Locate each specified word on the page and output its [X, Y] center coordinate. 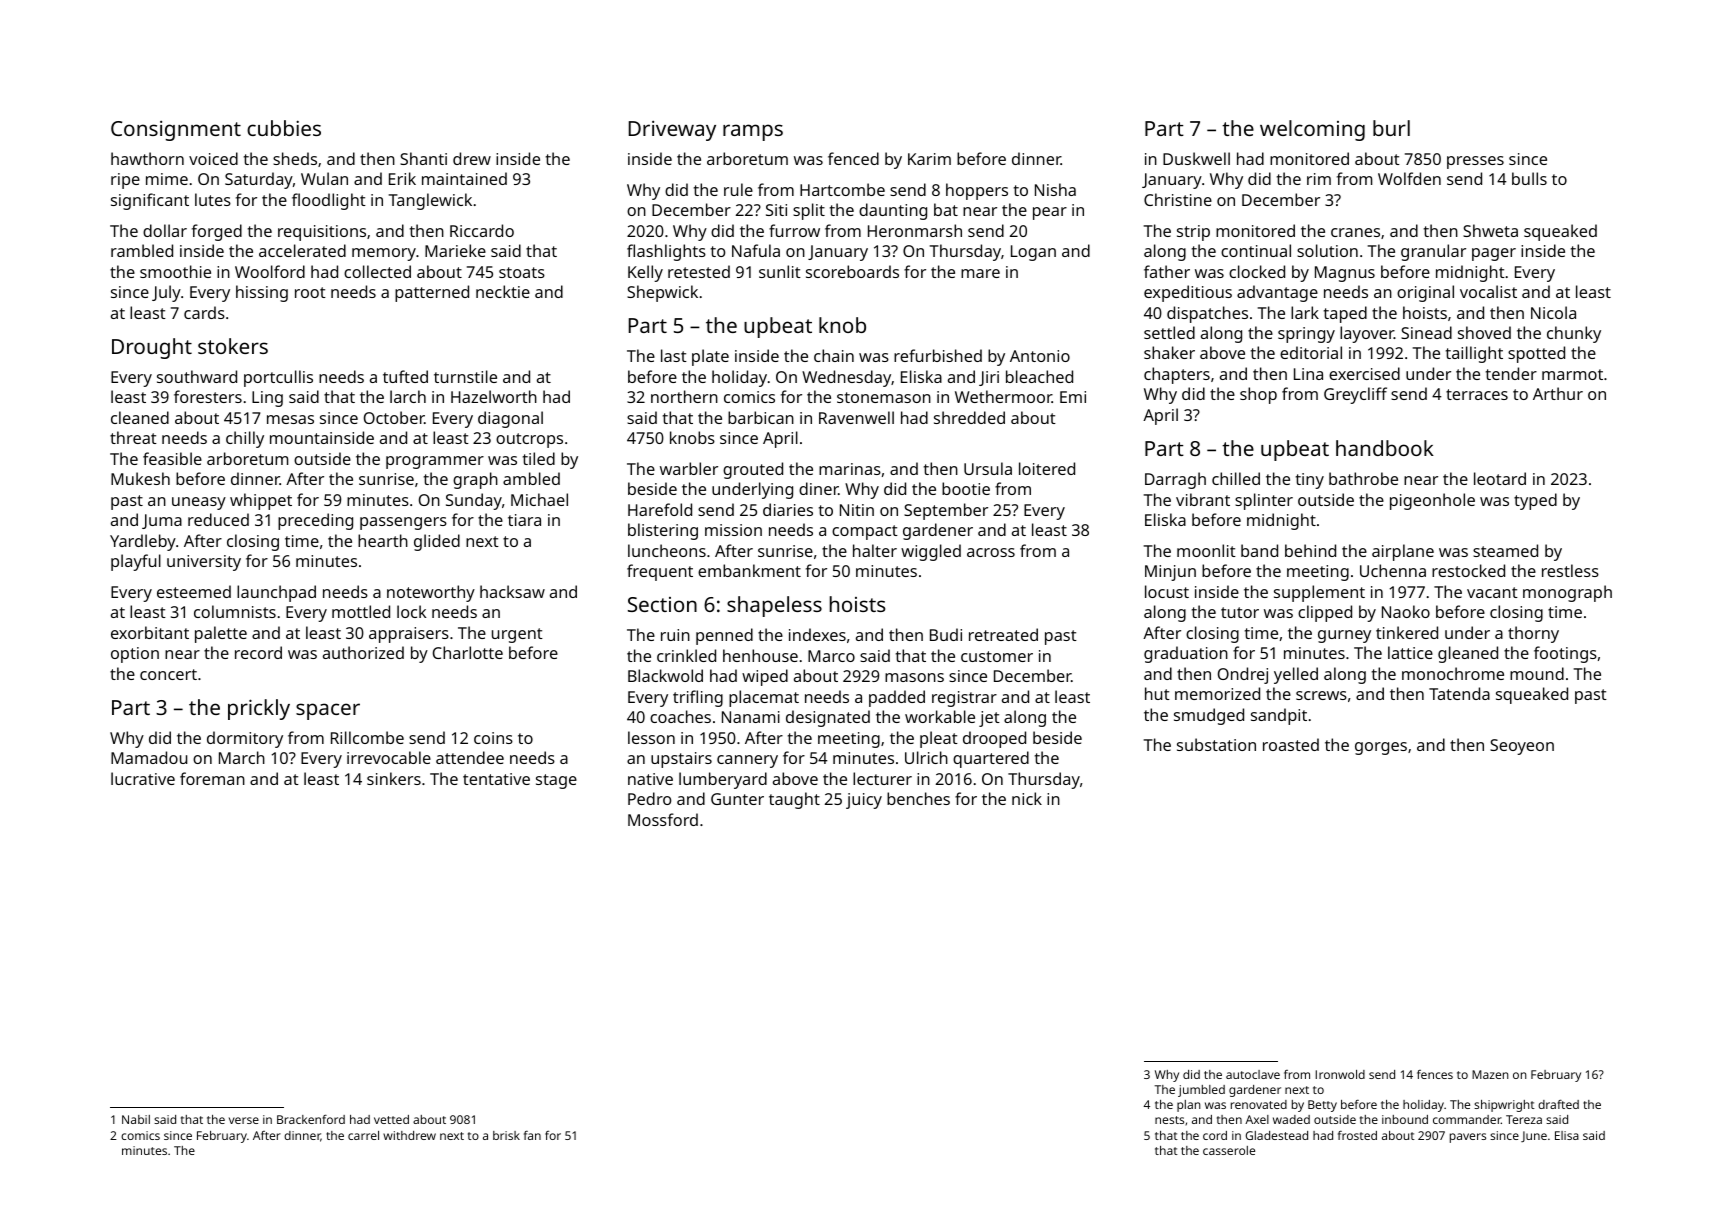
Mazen [1490, 1074]
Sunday [474, 501]
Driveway [672, 131]
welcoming [1312, 130]
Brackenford [311, 1119]
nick [1027, 798]
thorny [1533, 634]
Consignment [176, 131]
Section [662, 604]
